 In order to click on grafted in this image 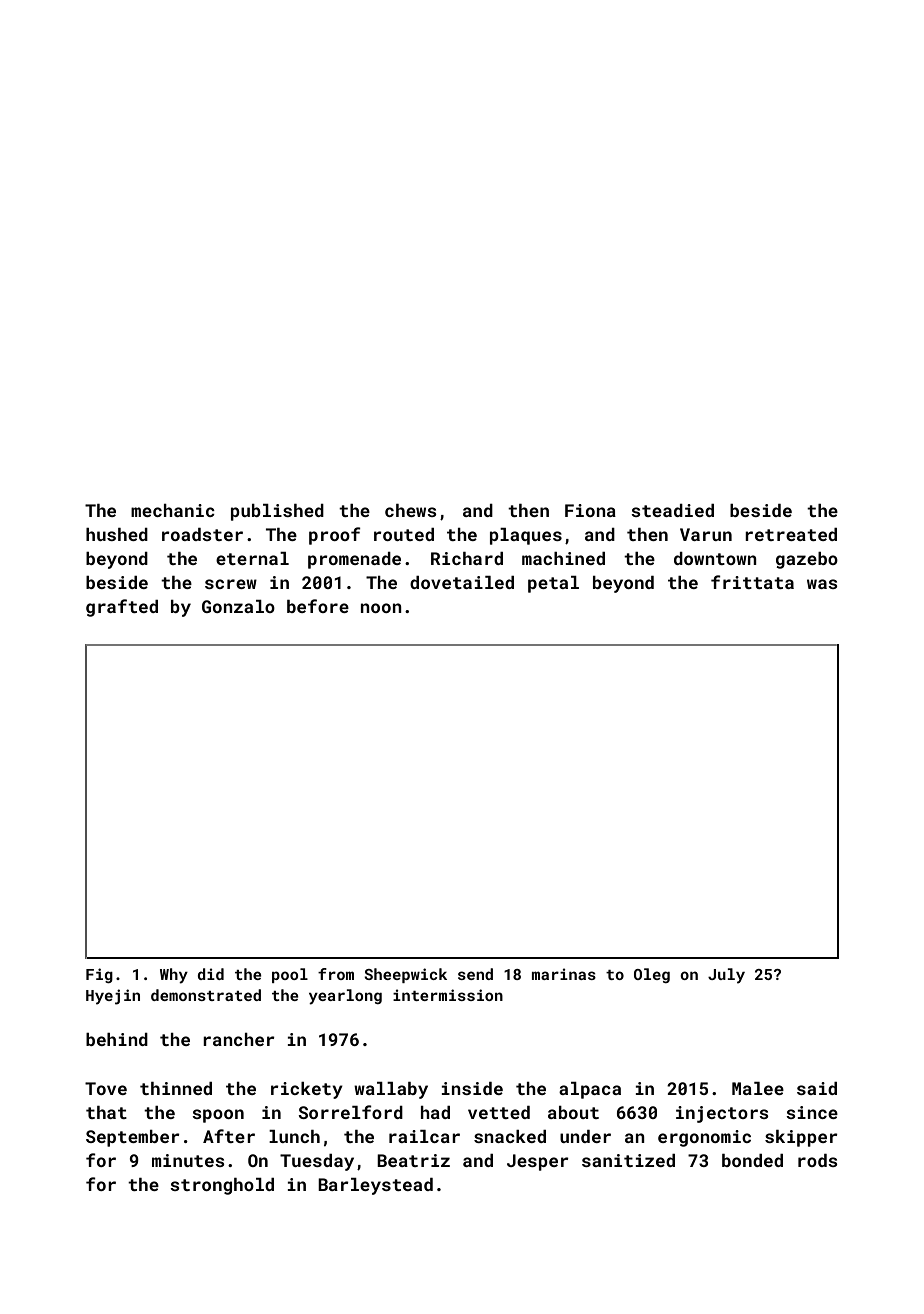, I will do `click(122, 608)`.
